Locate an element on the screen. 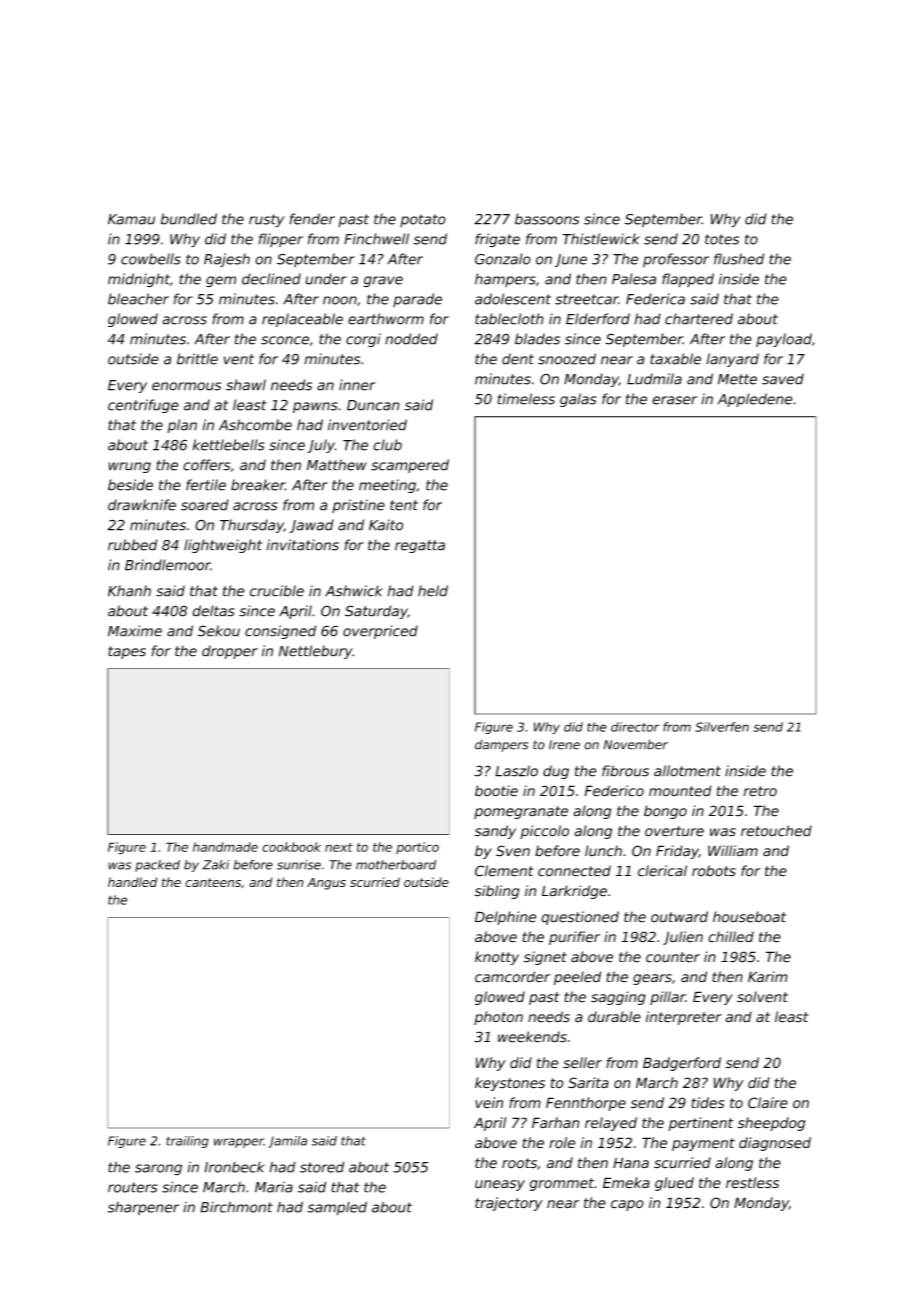  totes is located at coordinates (722, 239).
